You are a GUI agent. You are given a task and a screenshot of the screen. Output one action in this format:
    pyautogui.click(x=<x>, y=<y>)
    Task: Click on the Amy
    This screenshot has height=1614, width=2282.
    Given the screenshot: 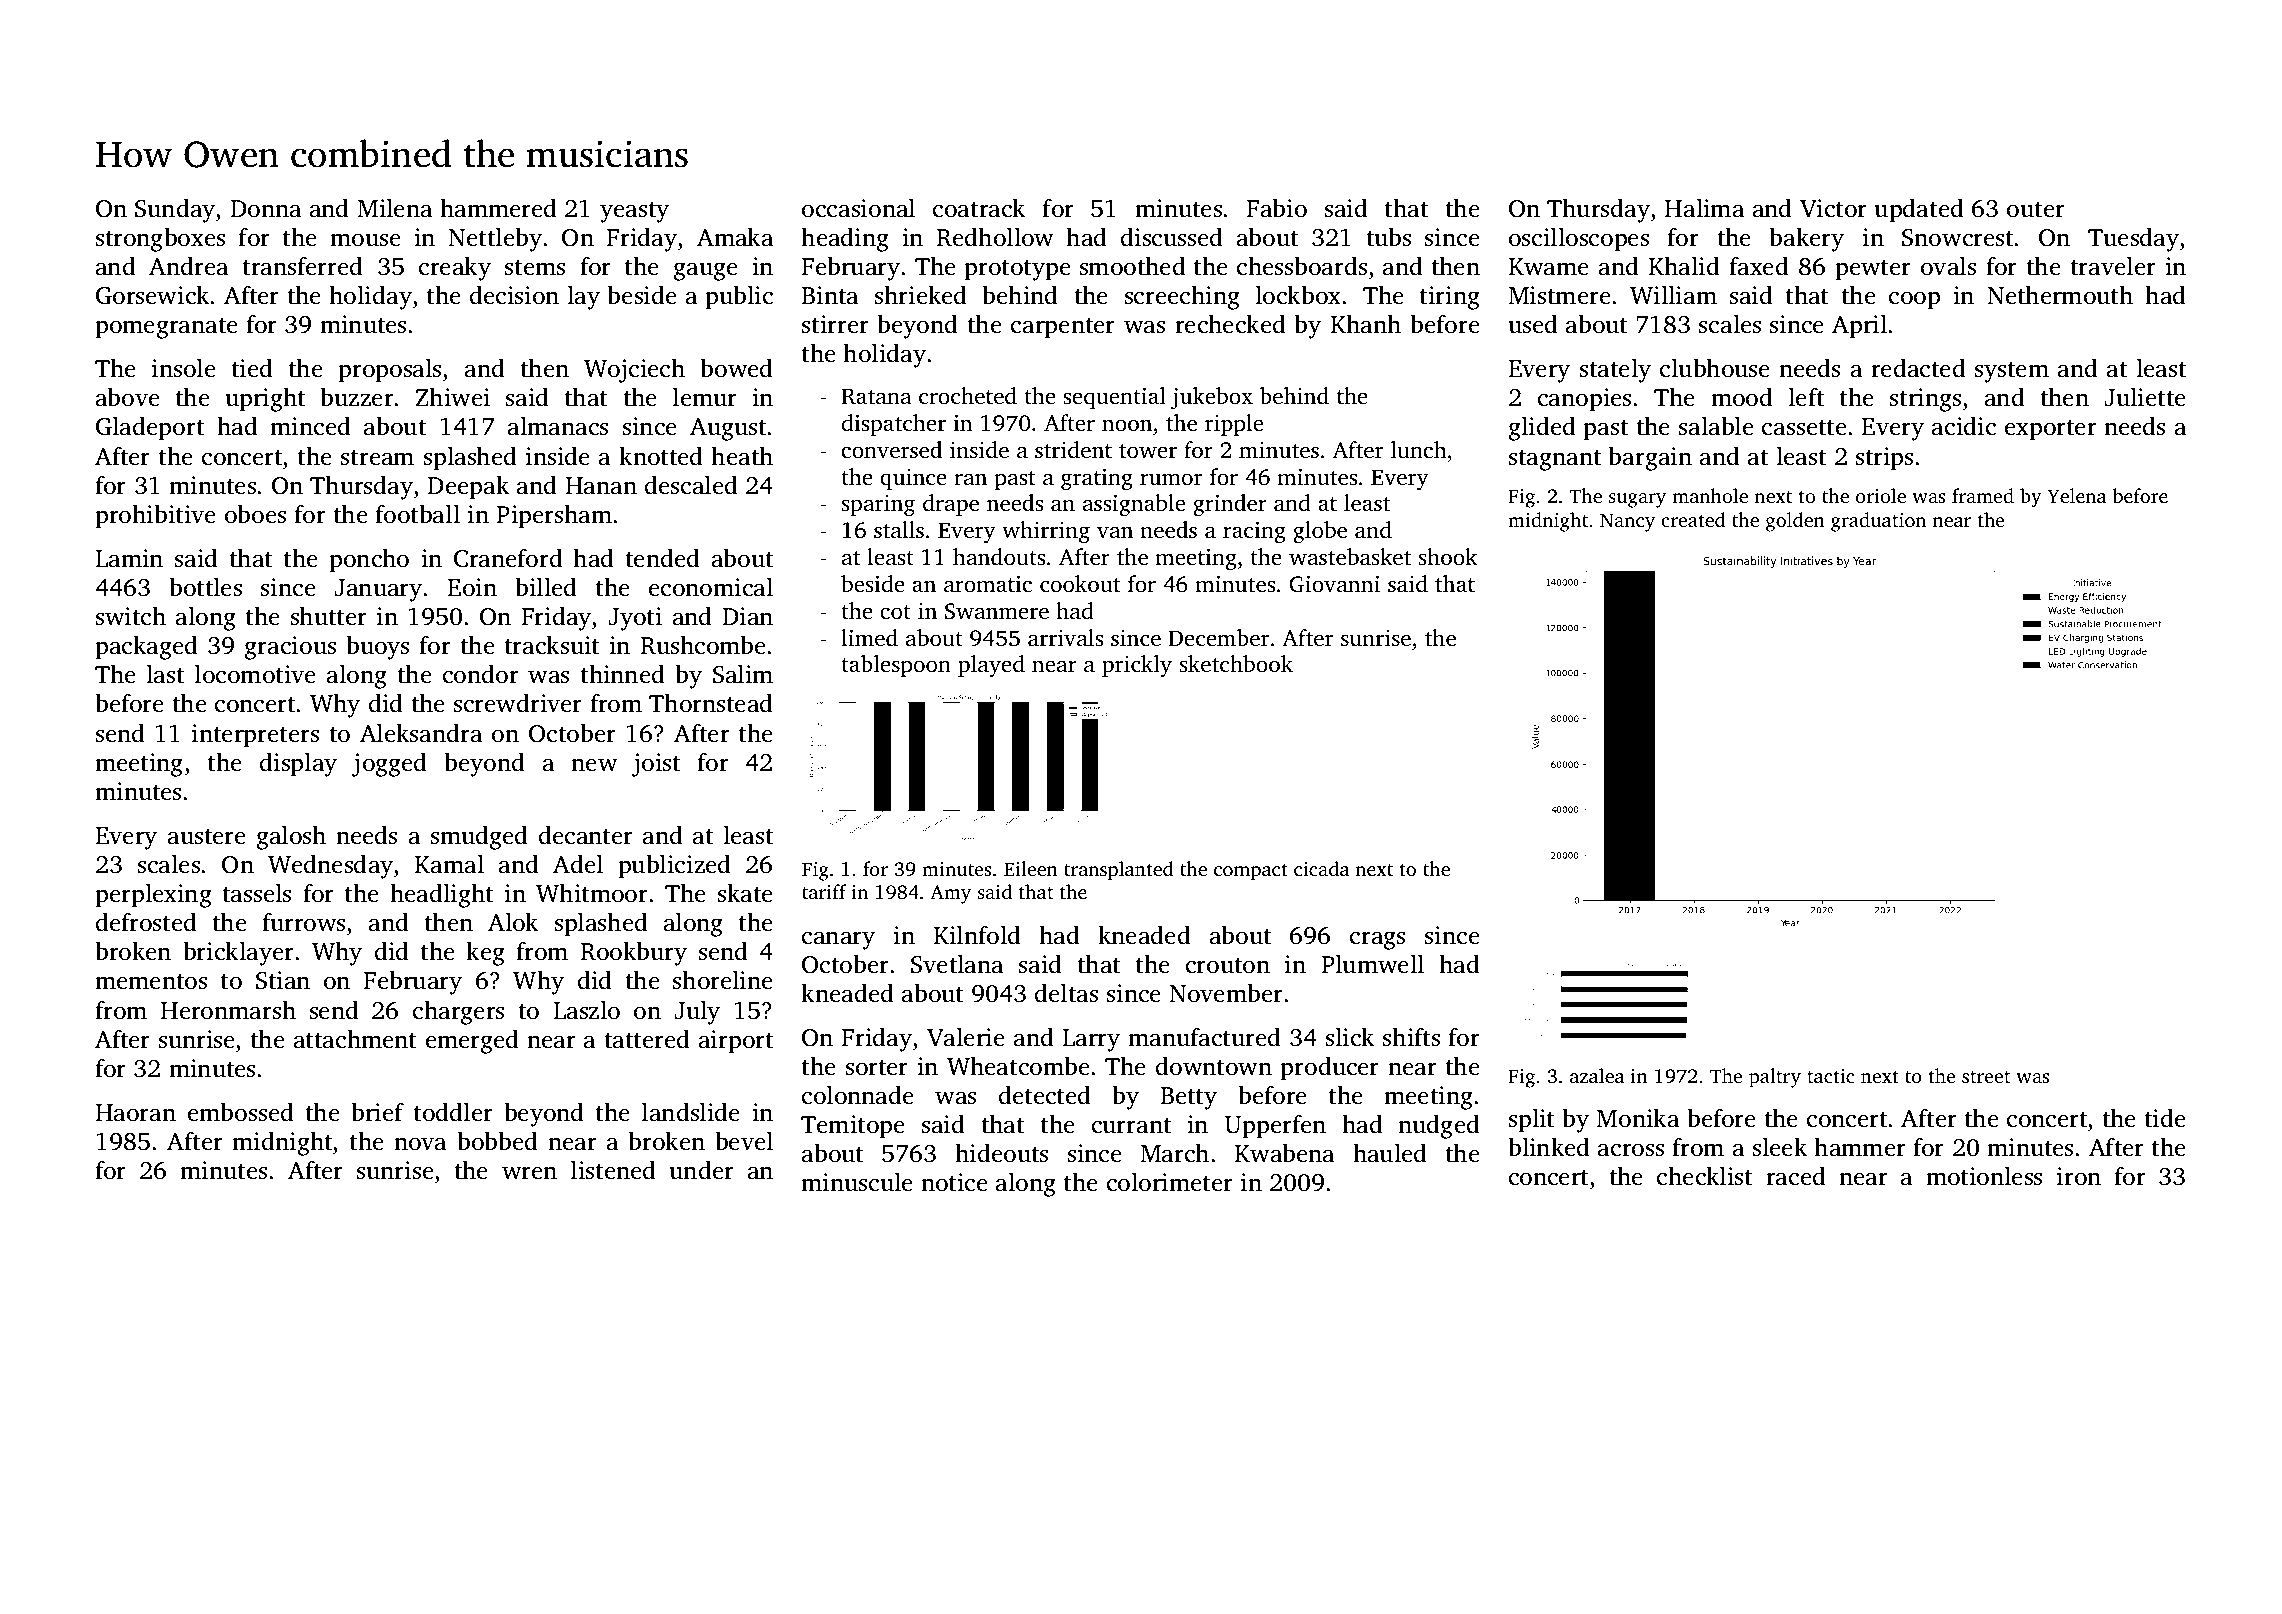 What is the action you would take?
    pyautogui.click(x=950, y=894)
